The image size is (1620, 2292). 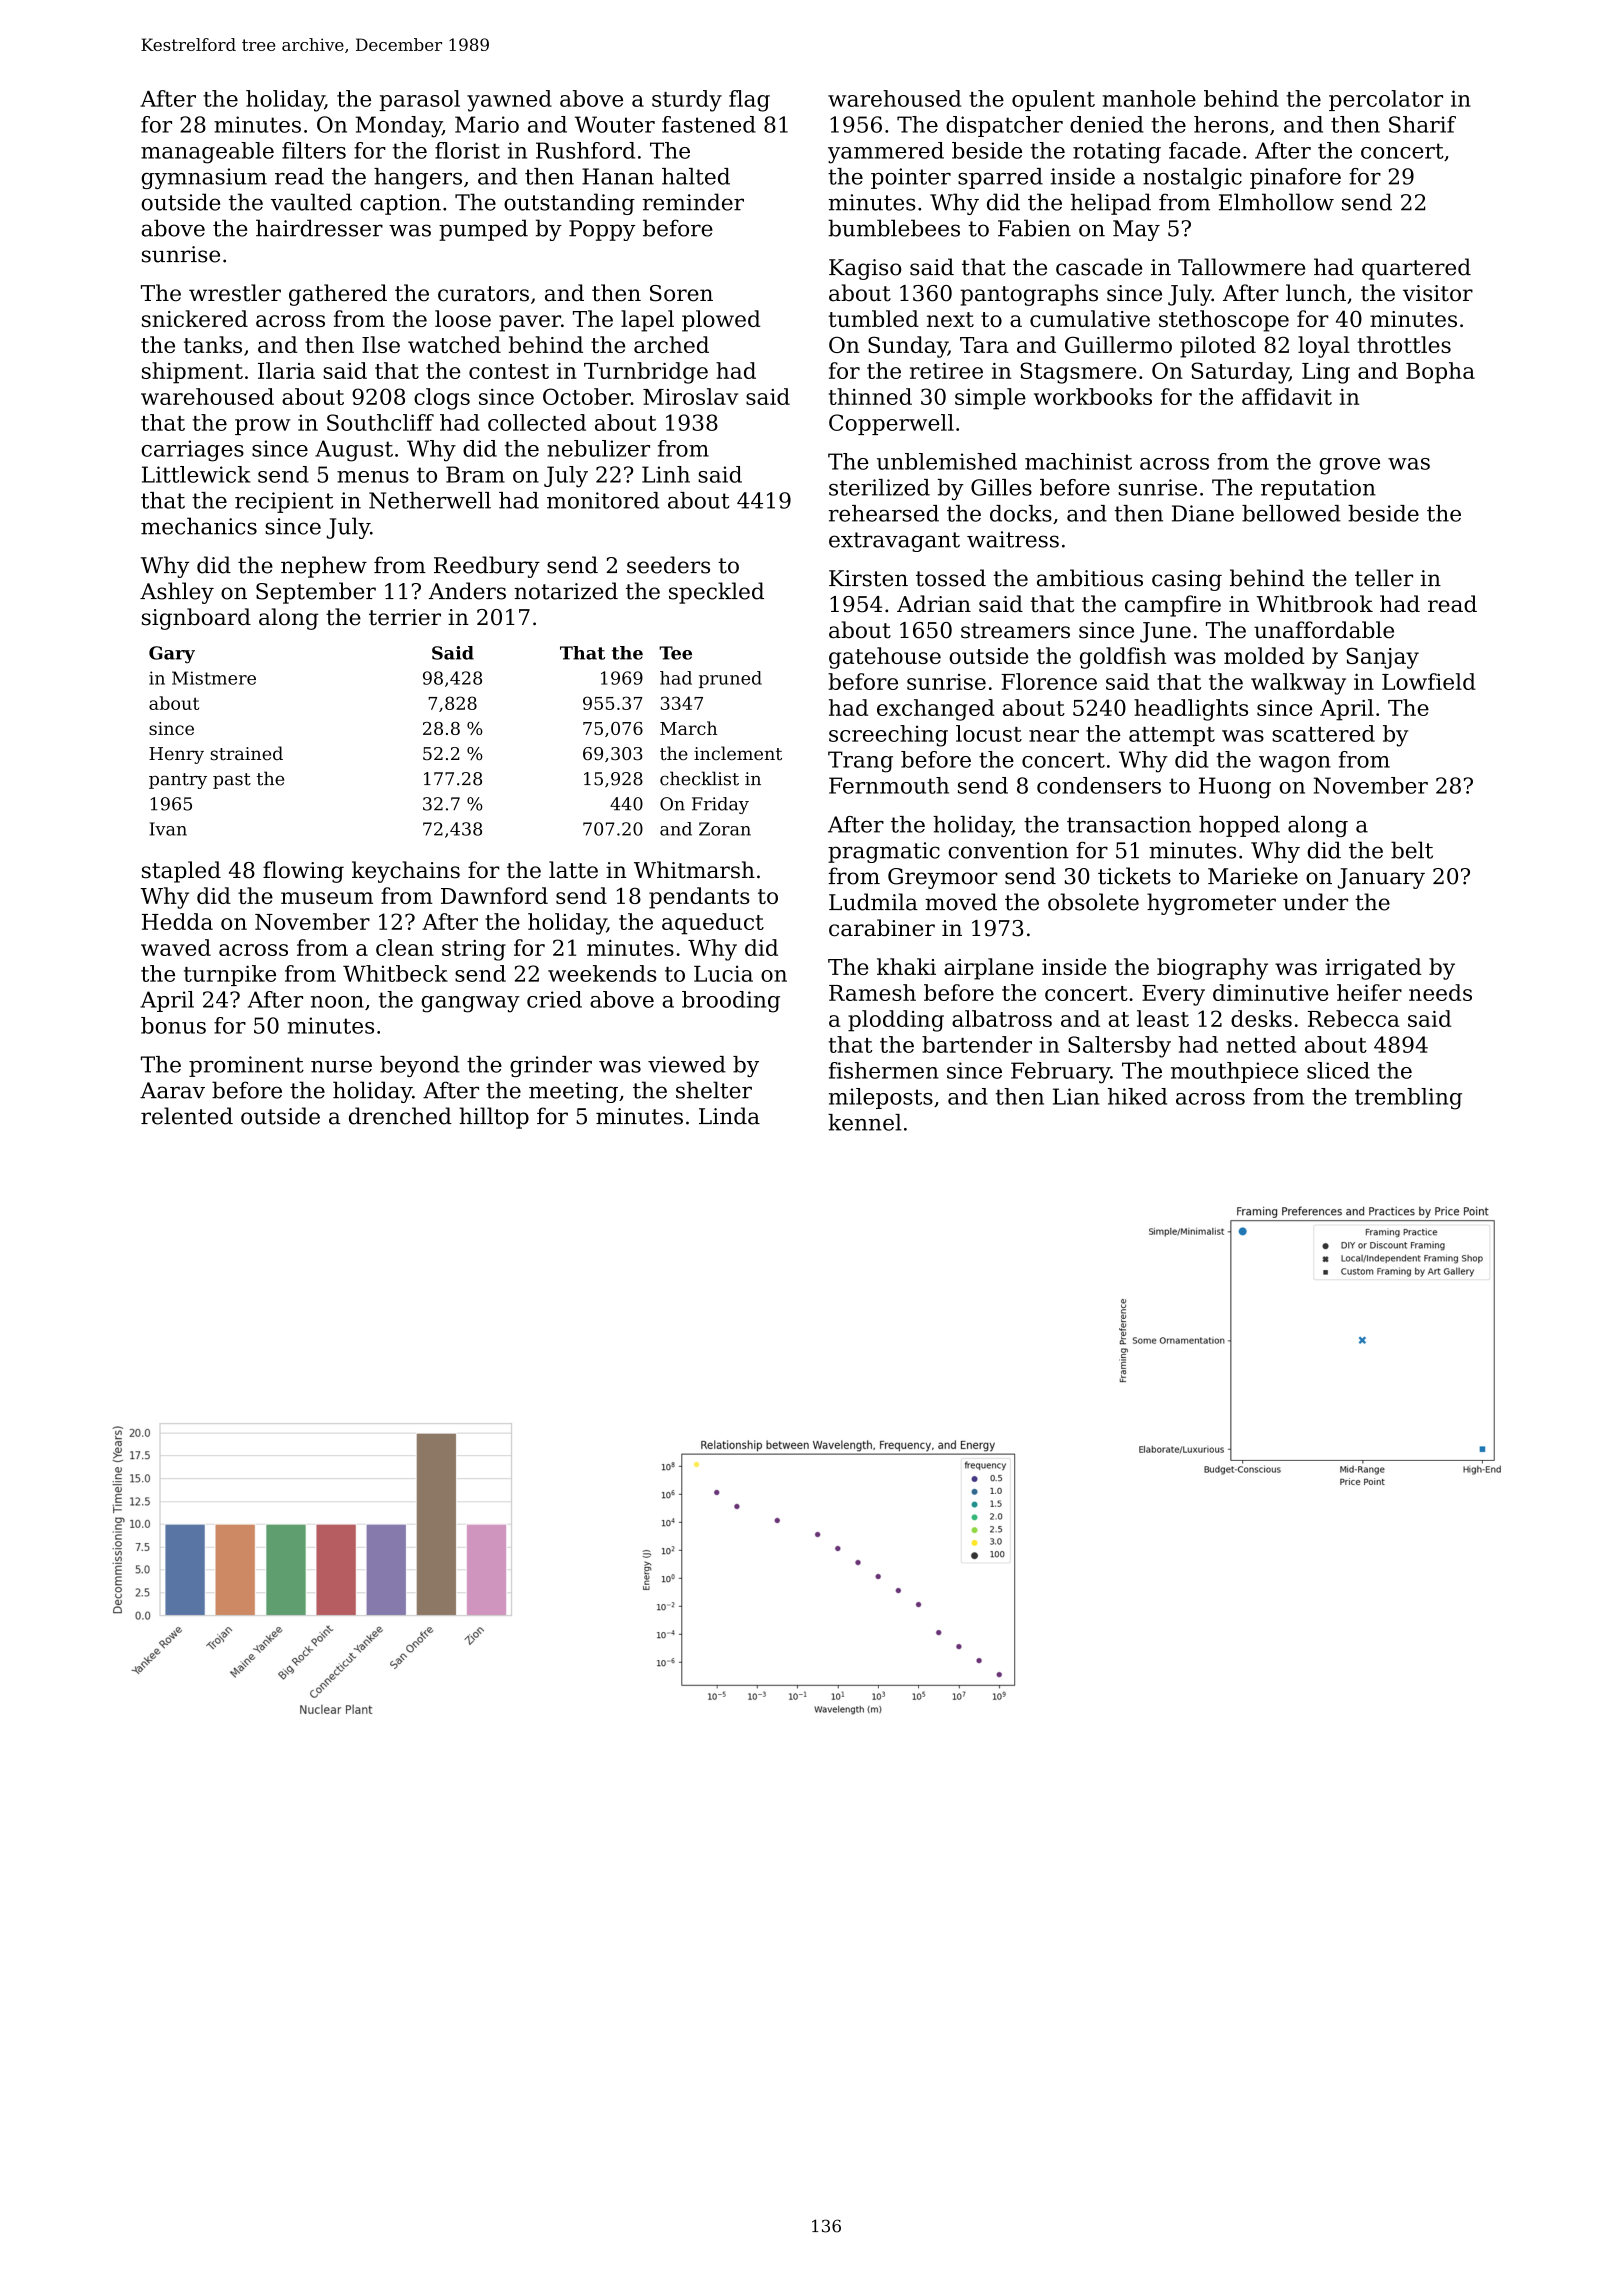 What do you see at coordinates (687, 1064) in the screenshot?
I see `viewed` at bounding box center [687, 1064].
